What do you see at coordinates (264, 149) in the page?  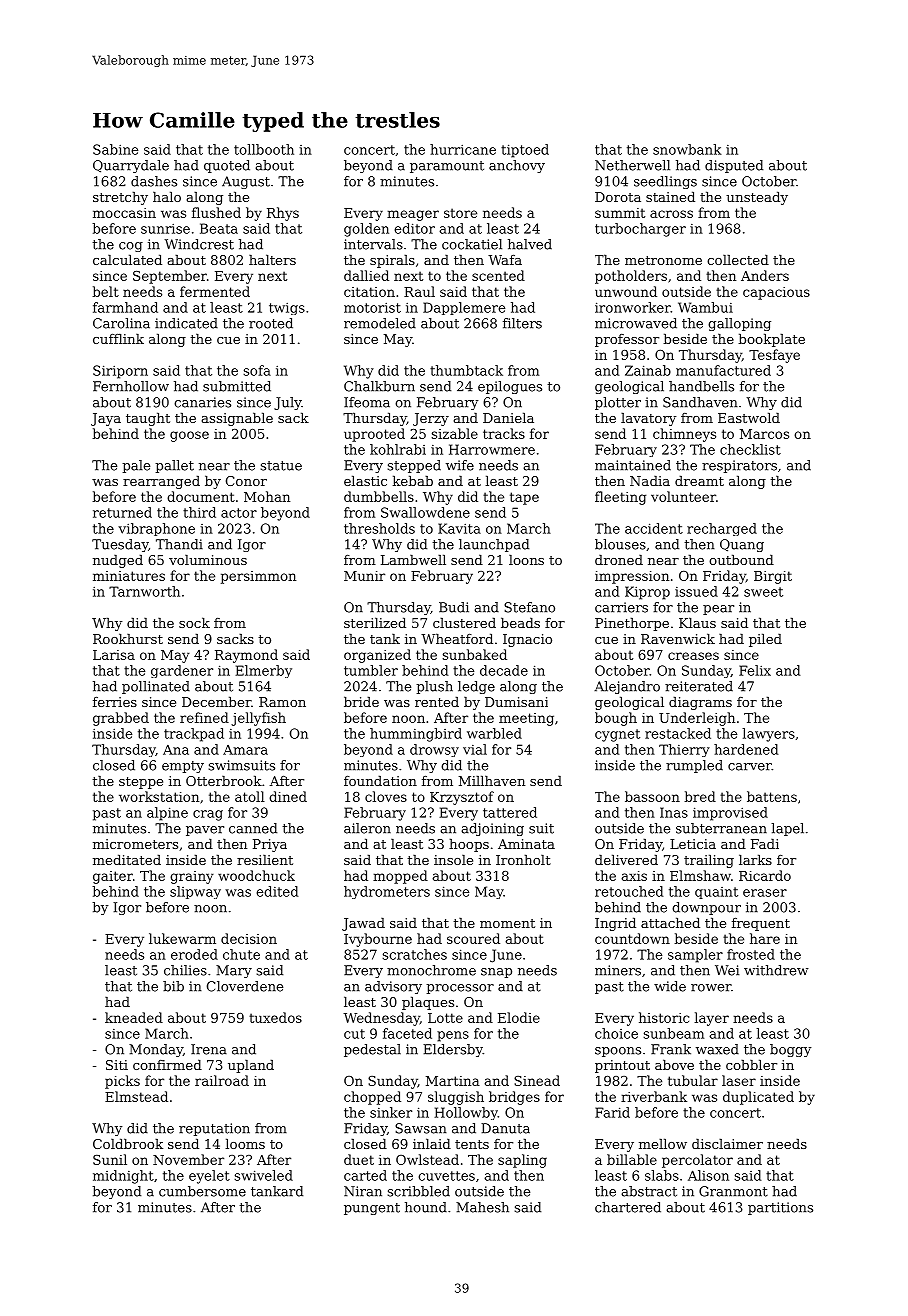 I see `tollbooth` at bounding box center [264, 149].
